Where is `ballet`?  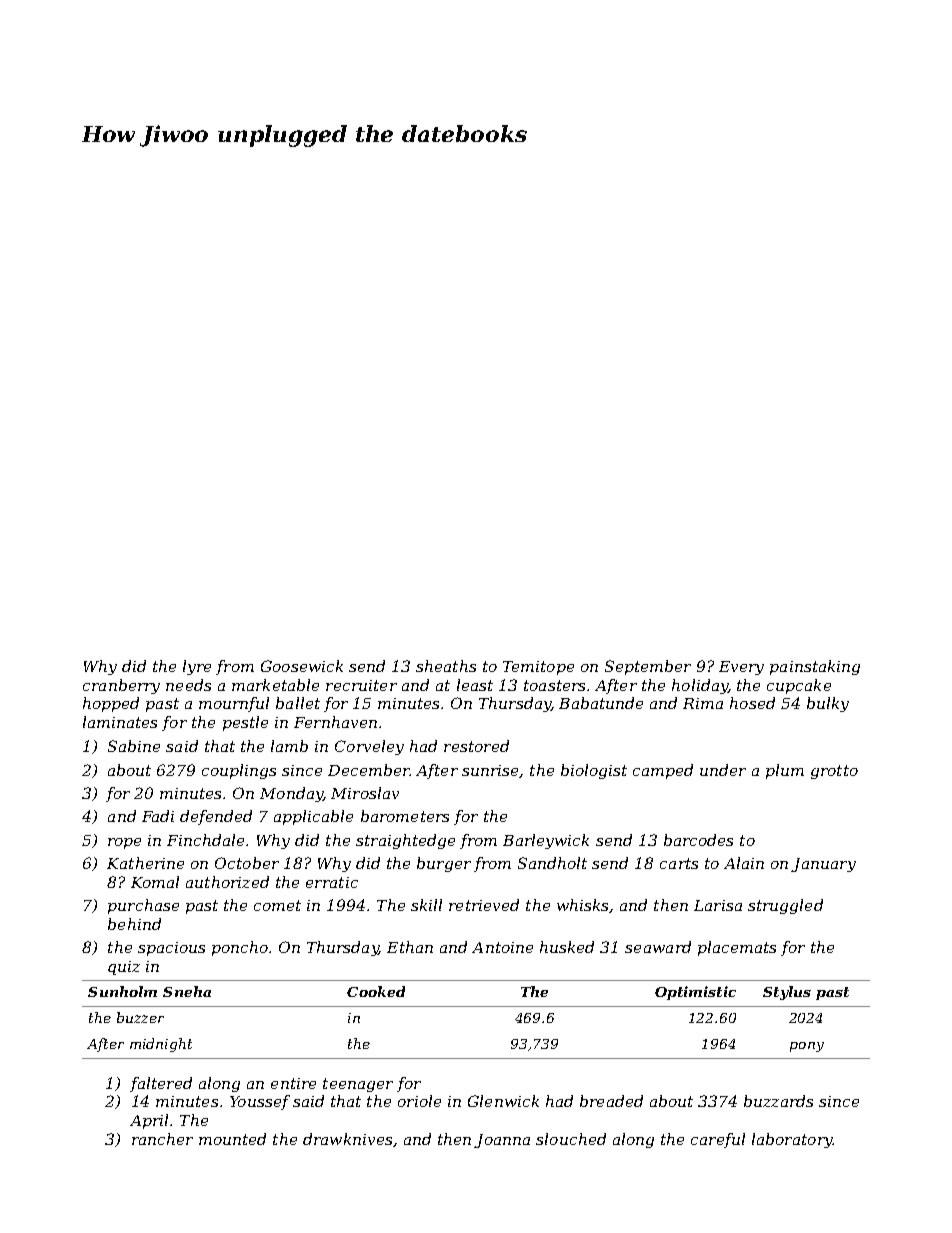
ballet is located at coordinates (298, 703).
